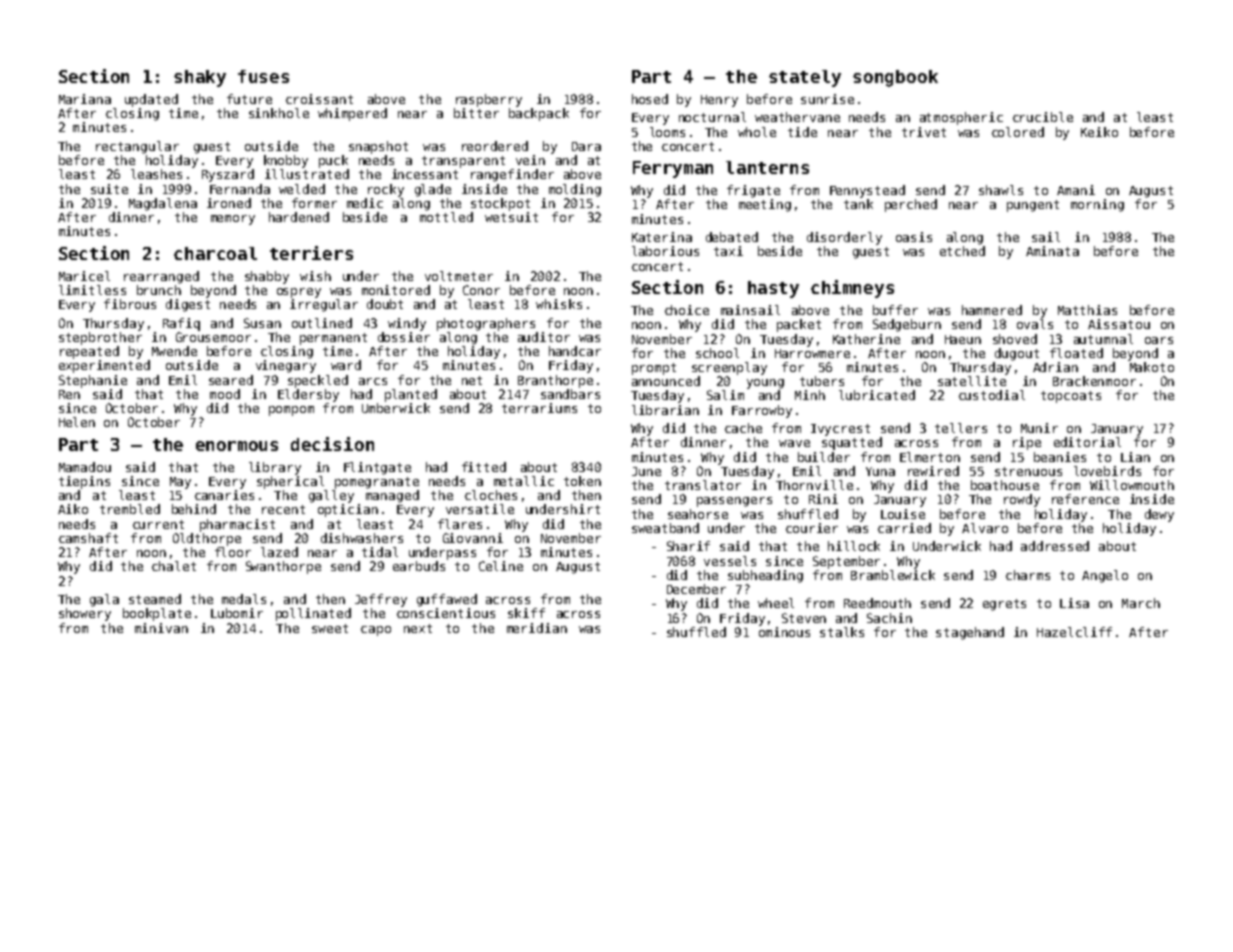 The width and height of the image is (1233, 952). What do you see at coordinates (157, 614) in the image?
I see `bookplate` at bounding box center [157, 614].
